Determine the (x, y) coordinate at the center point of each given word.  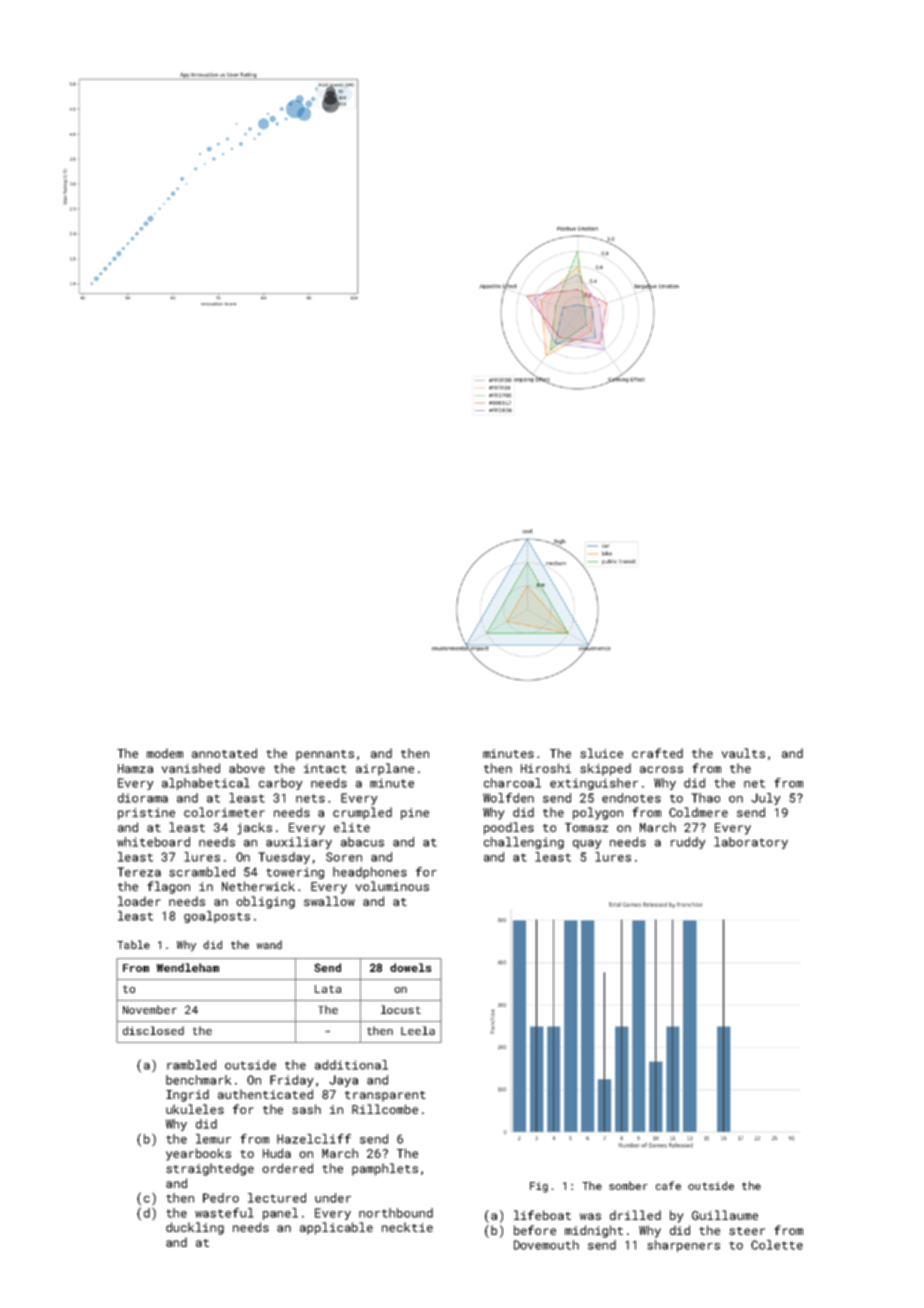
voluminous (392, 886)
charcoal (512, 783)
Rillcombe (385, 1109)
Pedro (221, 1198)
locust (401, 1009)
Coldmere (698, 812)
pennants (325, 755)
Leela (418, 1030)
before (535, 1230)
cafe (668, 1185)
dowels (410, 967)
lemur (213, 1139)
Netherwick (258, 886)
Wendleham (187, 967)
